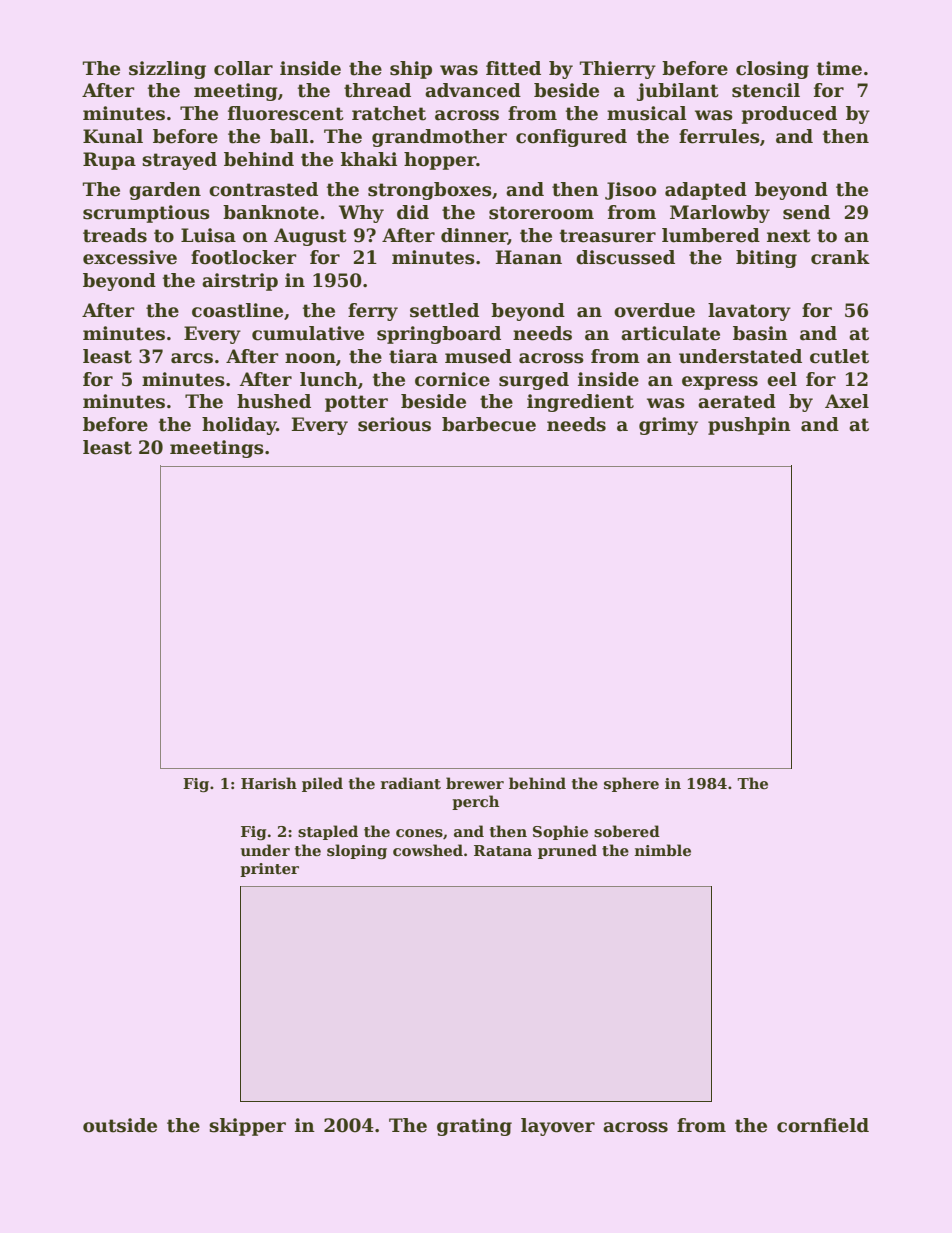  What do you see at coordinates (749, 426) in the image?
I see `pushpin` at bounding box center [749, 426].
